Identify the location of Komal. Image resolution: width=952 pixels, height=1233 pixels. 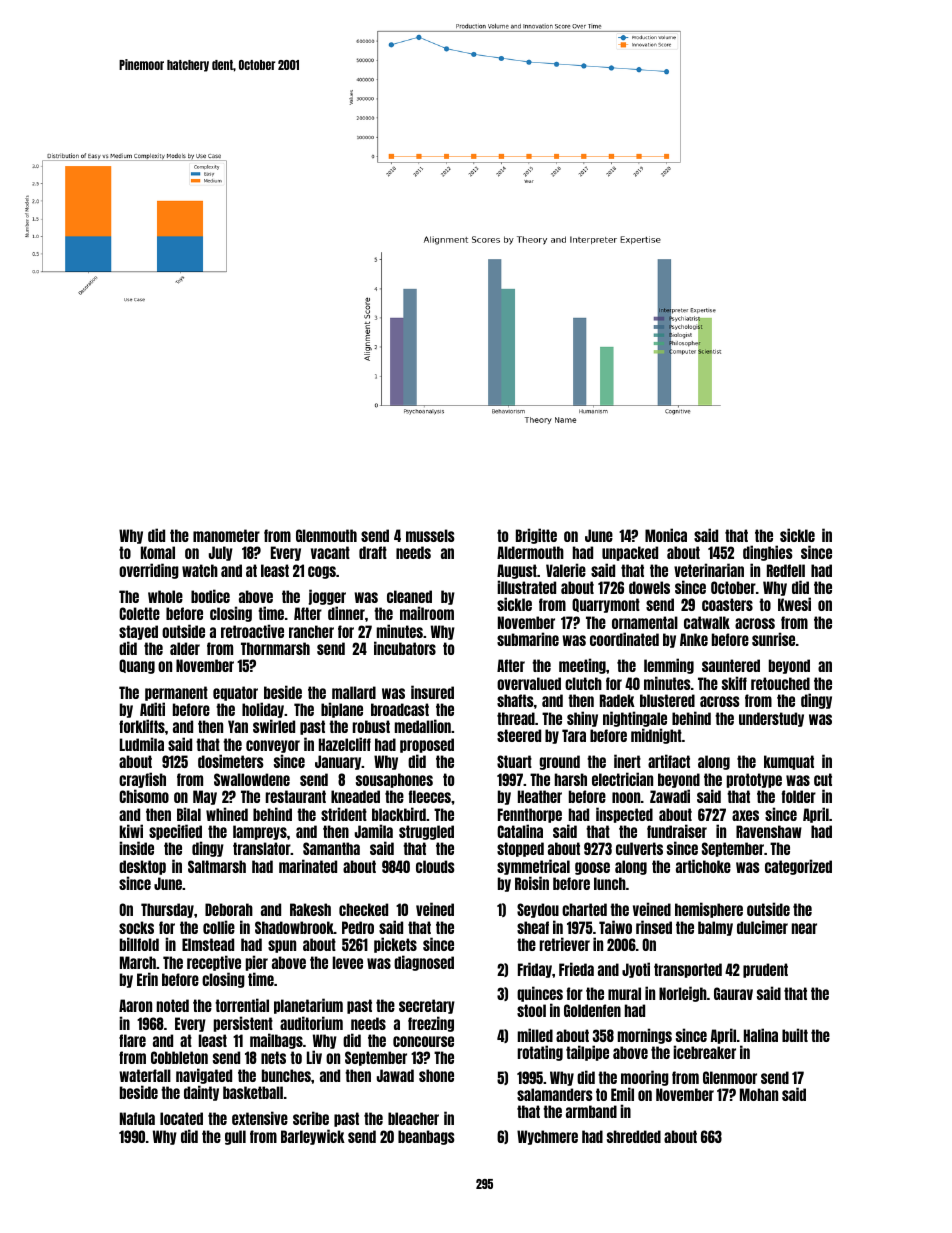
(158, 552).
